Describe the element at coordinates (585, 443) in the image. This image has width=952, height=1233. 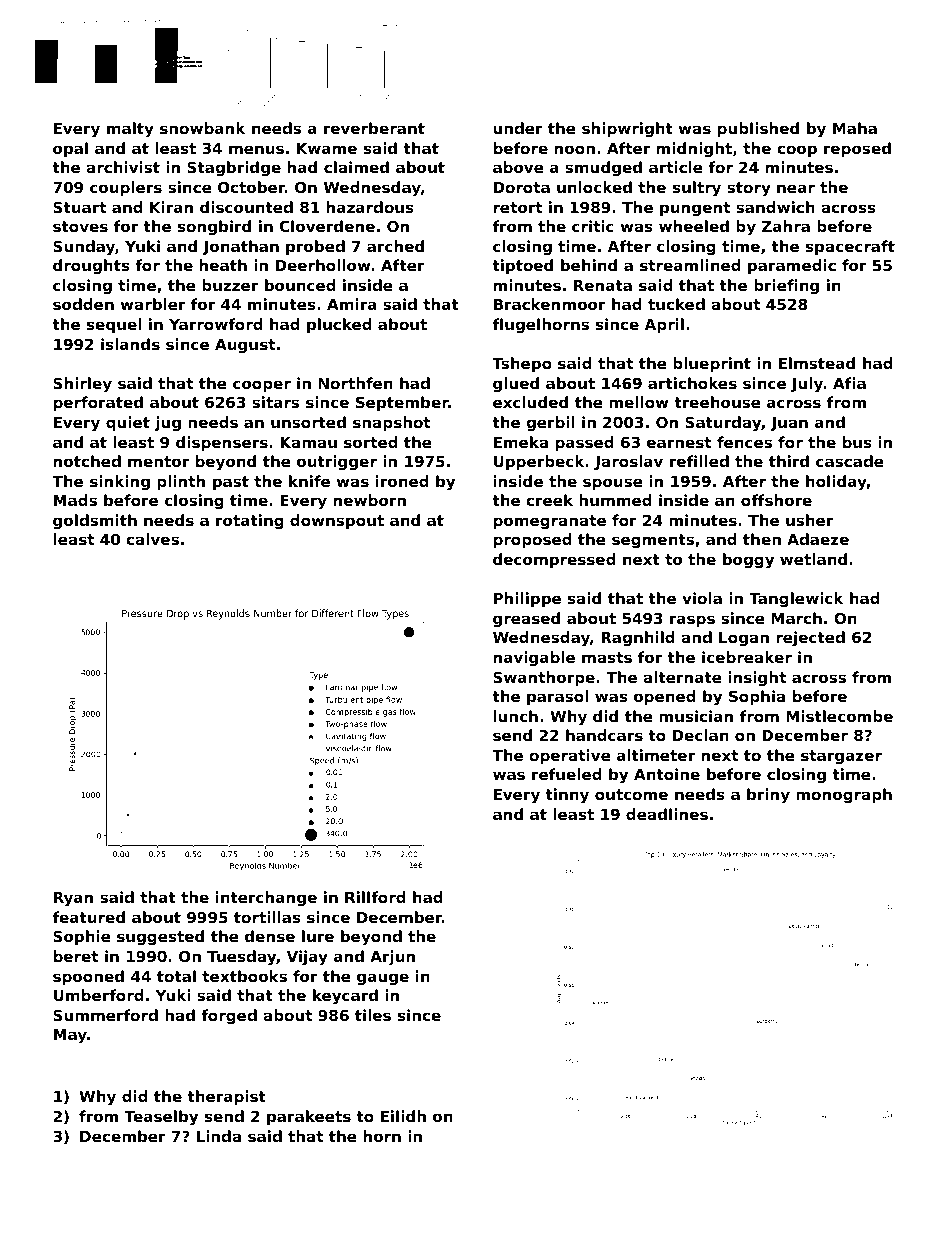
I see `passed` at that location.
